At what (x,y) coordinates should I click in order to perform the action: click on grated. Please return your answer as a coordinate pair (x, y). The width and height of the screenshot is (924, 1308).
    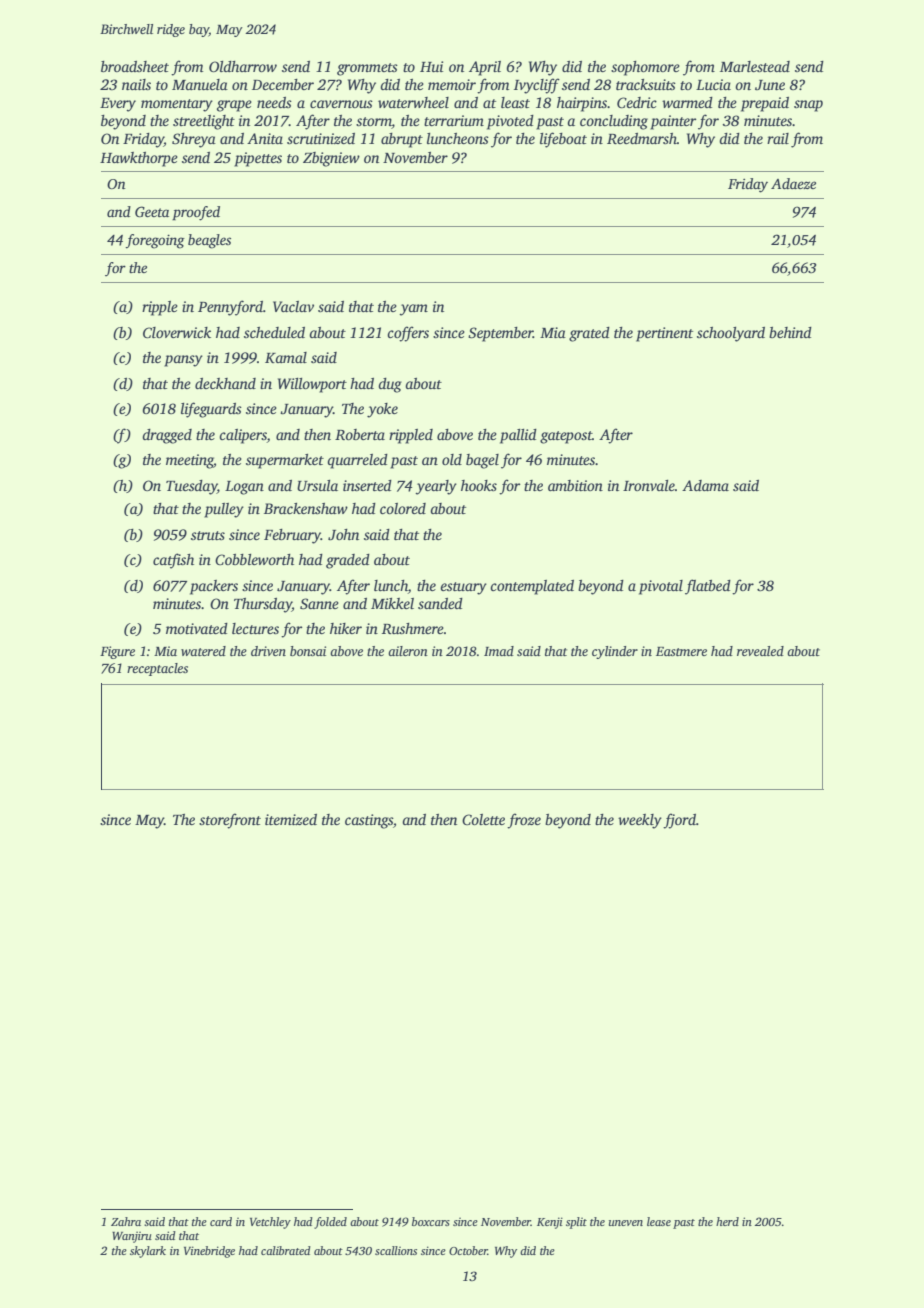
    Looking at the image, I should click on (589, 334).
